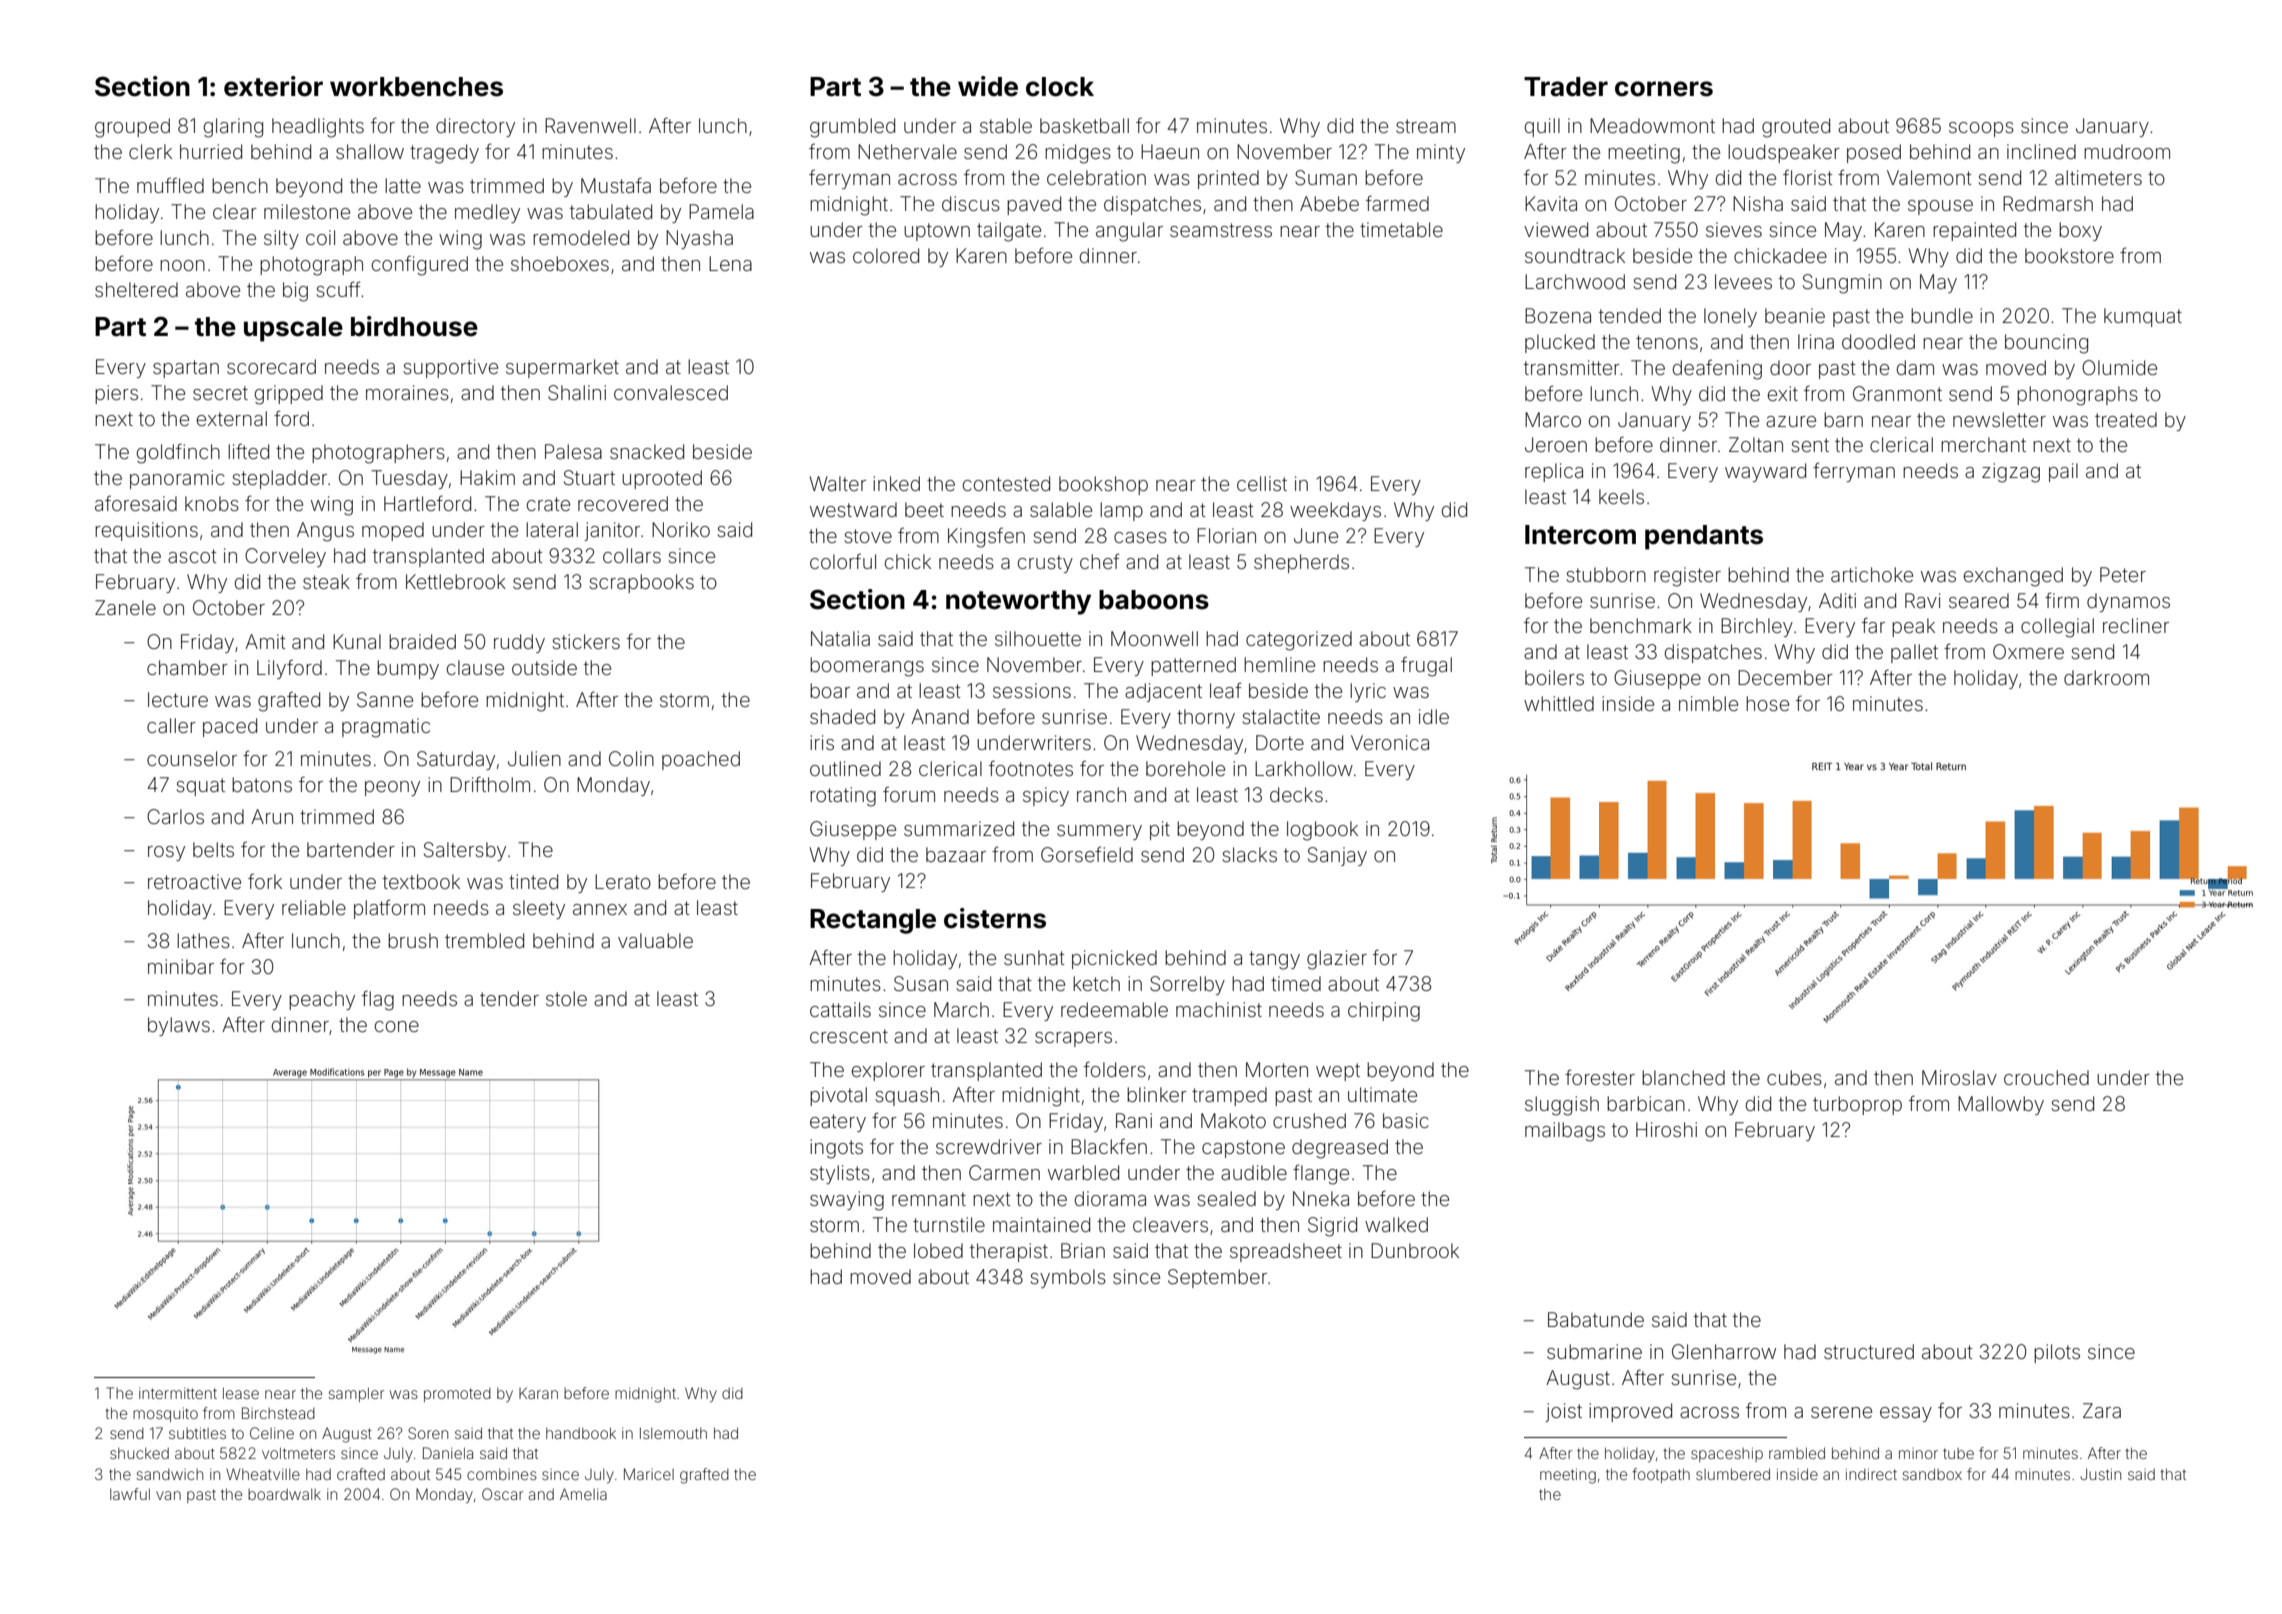 Image resolution: width=2282 pixels, height=1614 pixels. What do you see at coordinates (1897, 393) in the document?
I see `Granmont` at bounding box center [1897, 393].
